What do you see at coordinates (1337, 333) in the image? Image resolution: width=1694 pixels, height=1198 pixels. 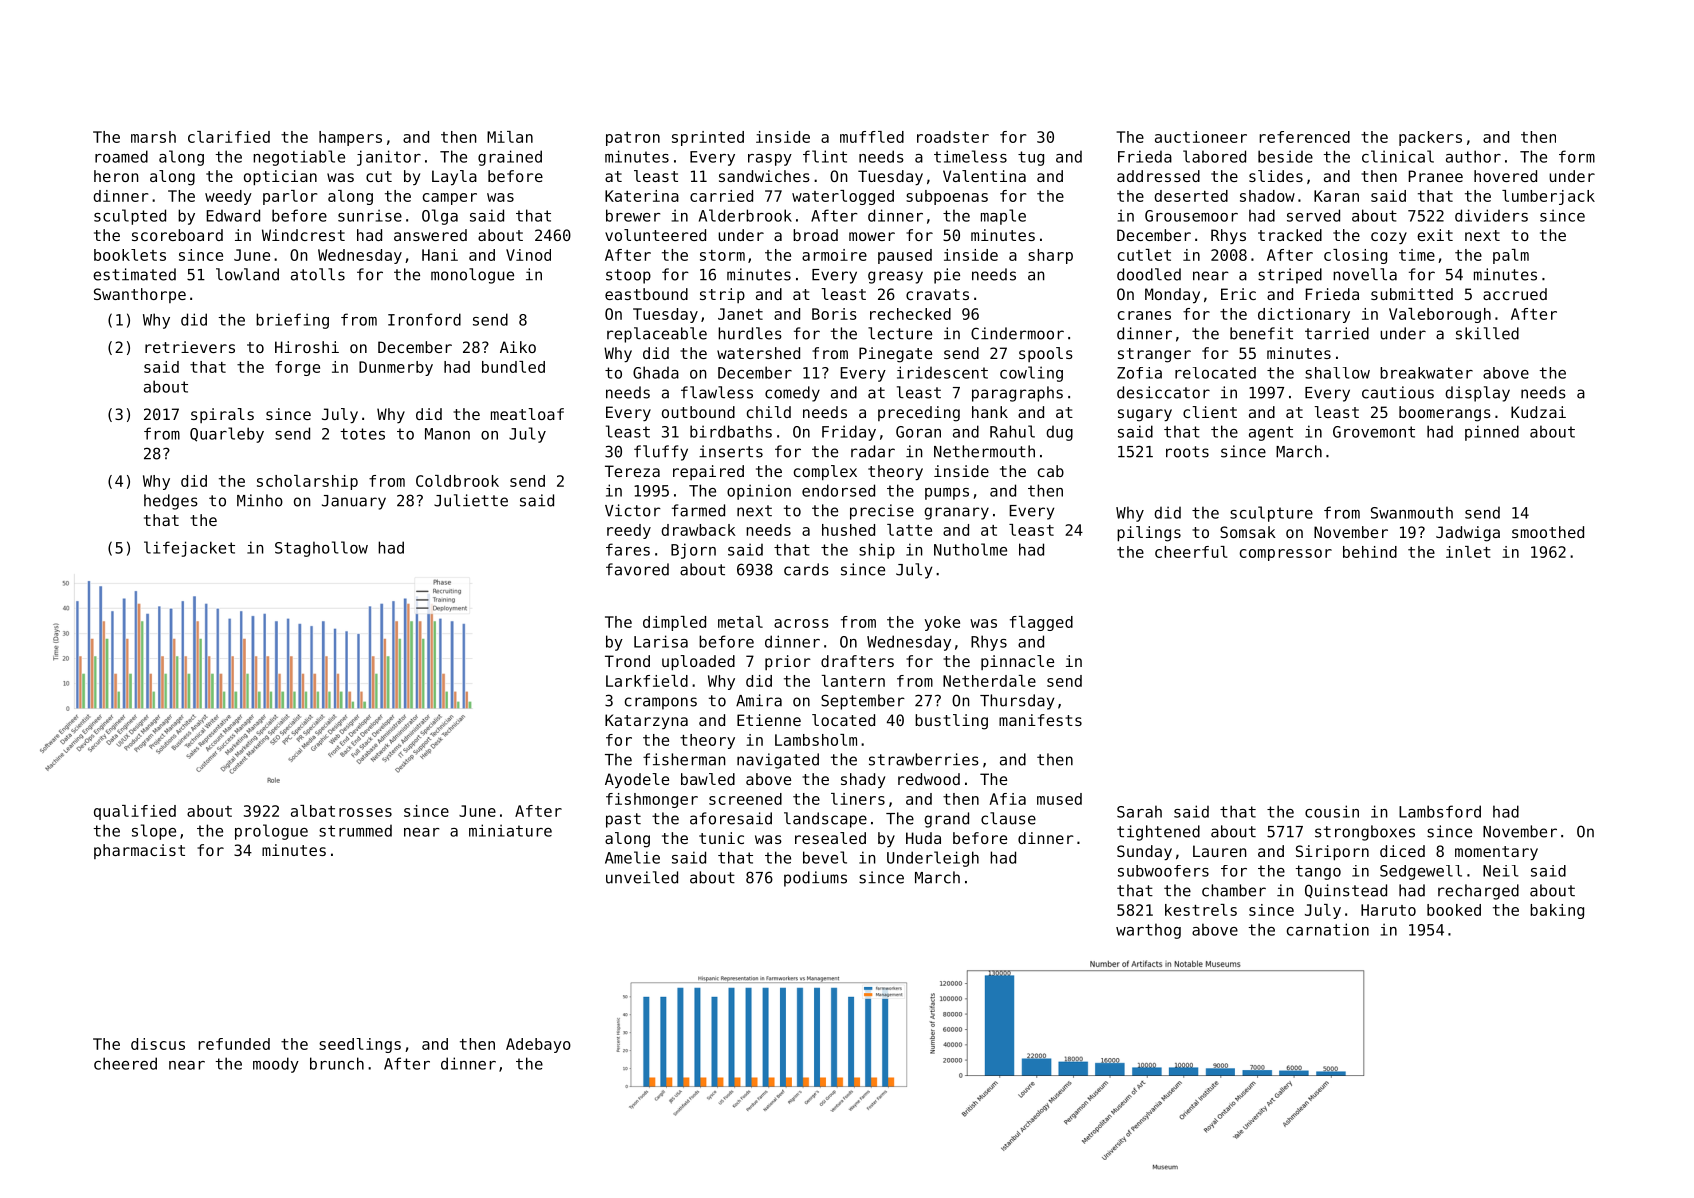 I see `tarried` at bounding box center [1337, 333].
